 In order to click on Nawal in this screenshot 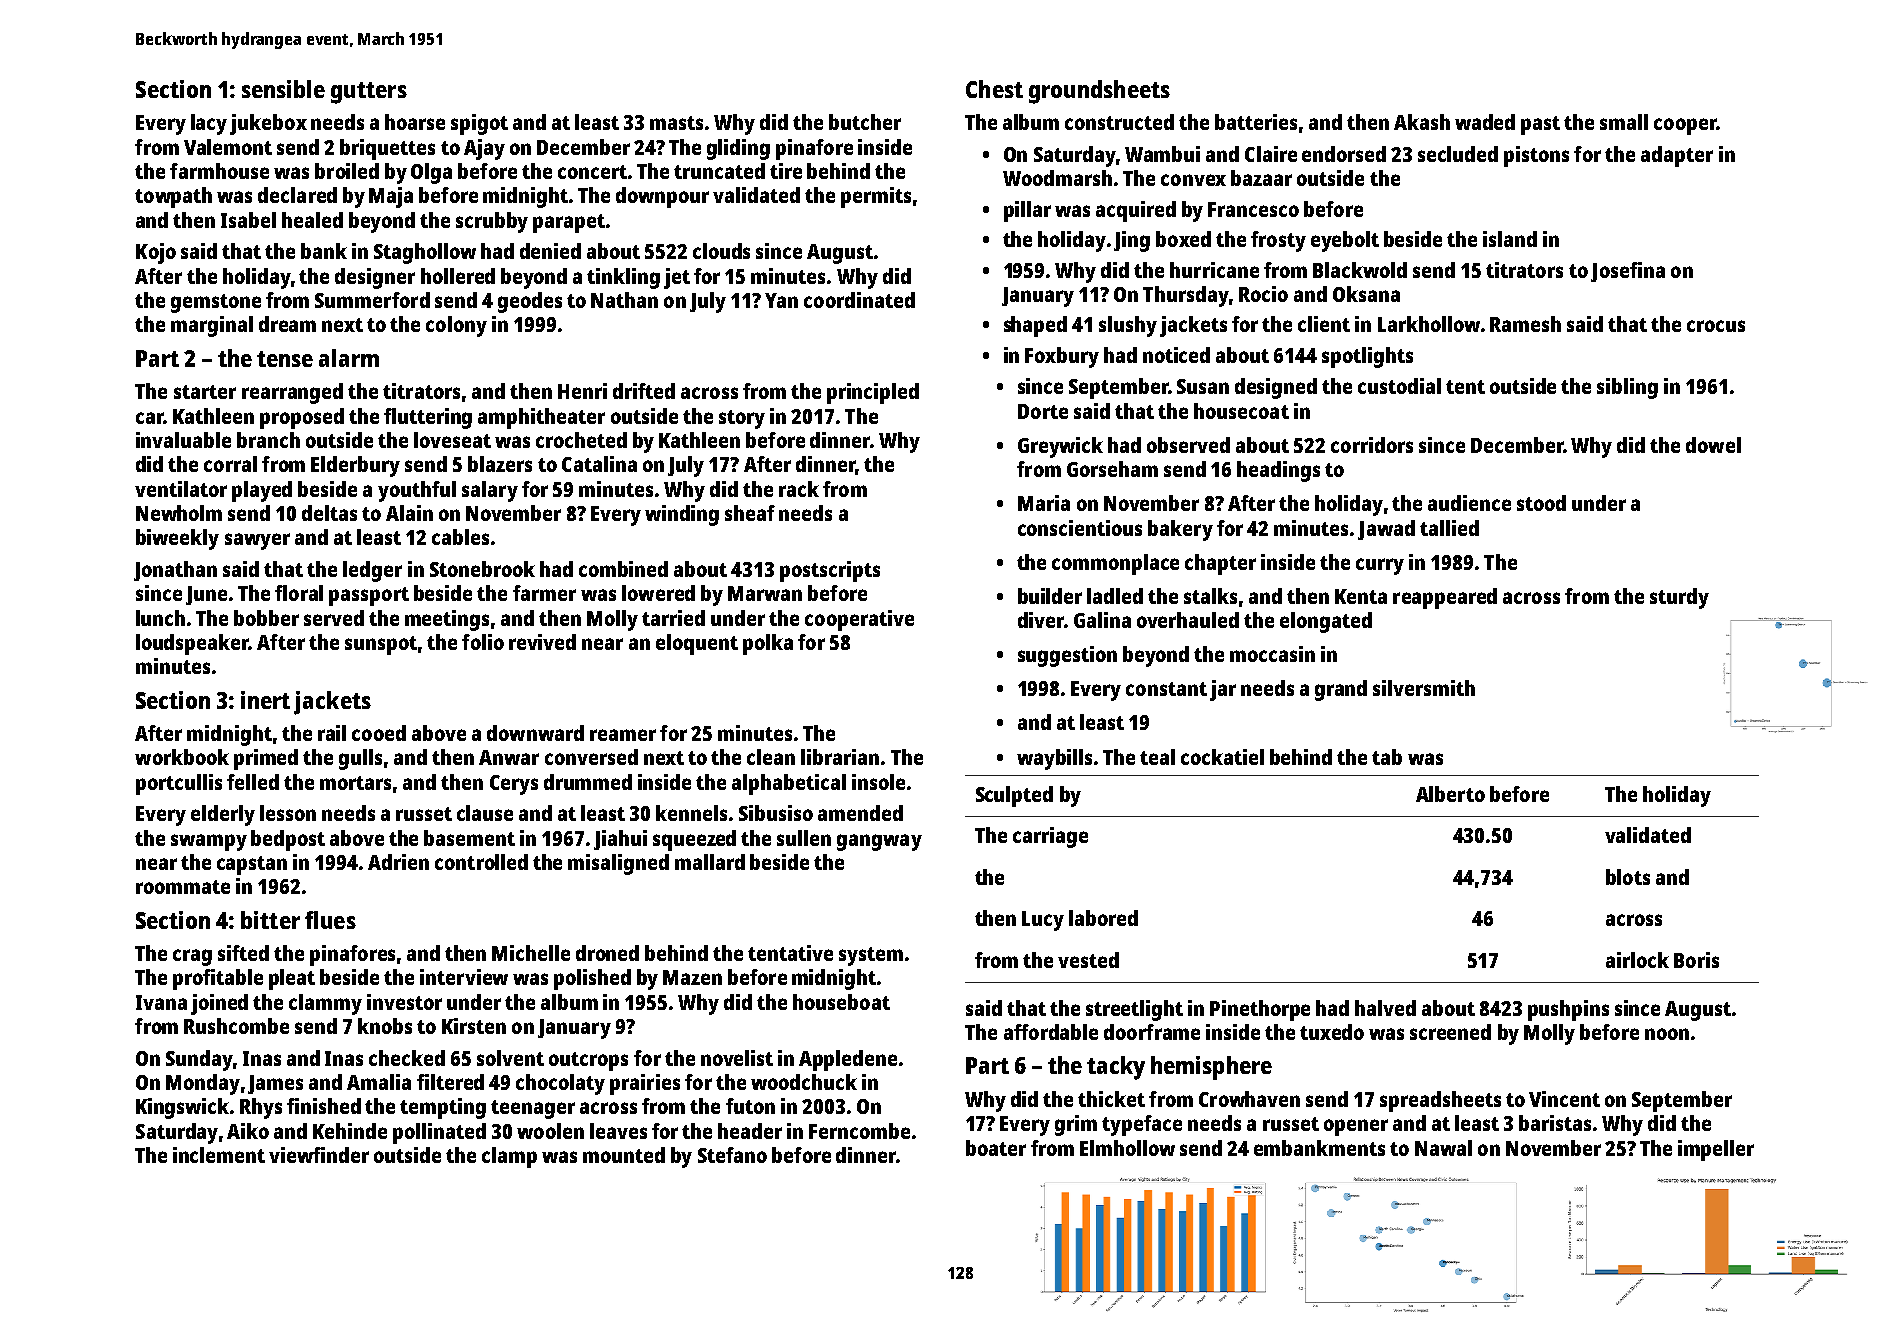, I will do `click(1443, 1148)`.
